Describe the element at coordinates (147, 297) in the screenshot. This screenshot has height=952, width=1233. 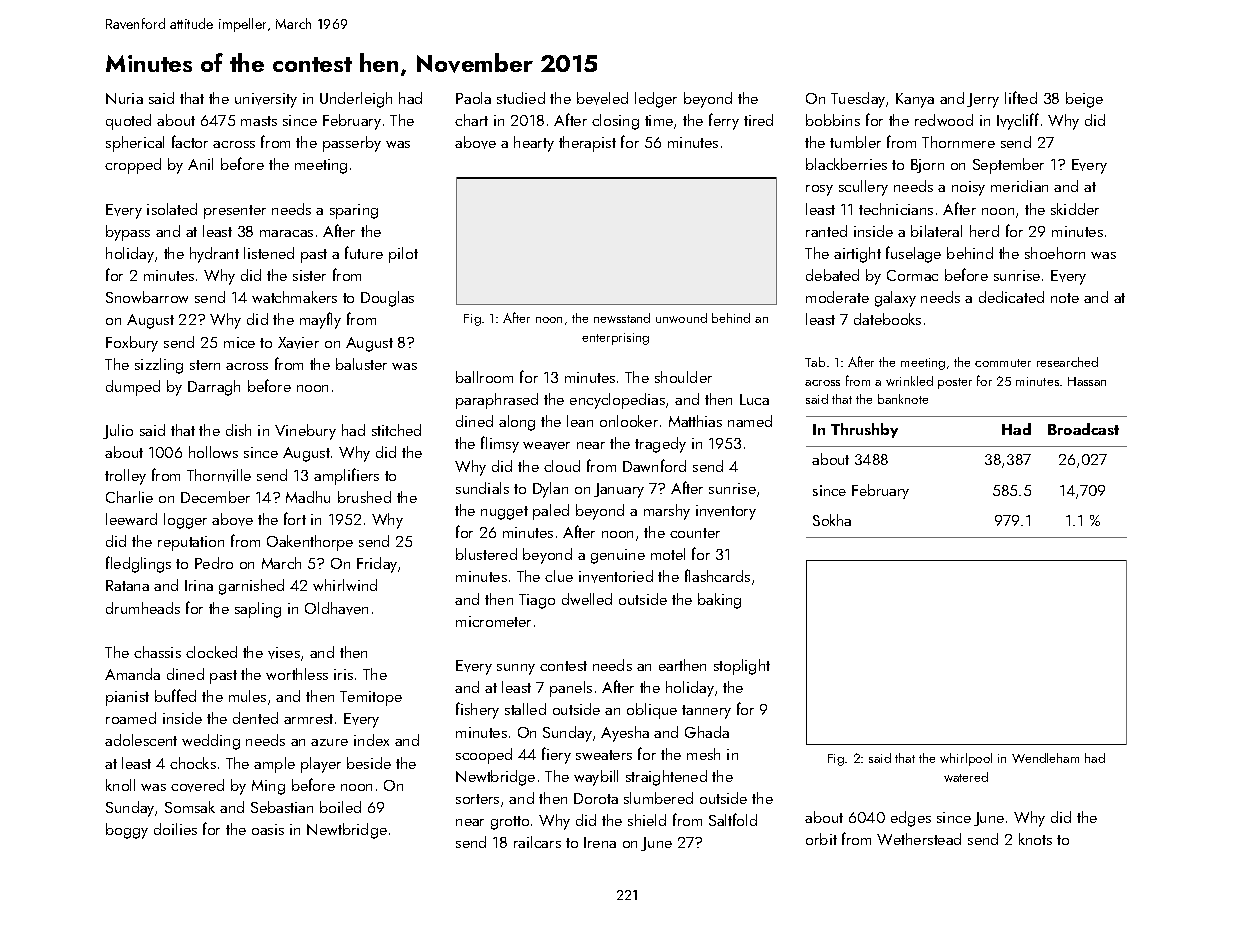
I see `Snowbarrow` at that location.
